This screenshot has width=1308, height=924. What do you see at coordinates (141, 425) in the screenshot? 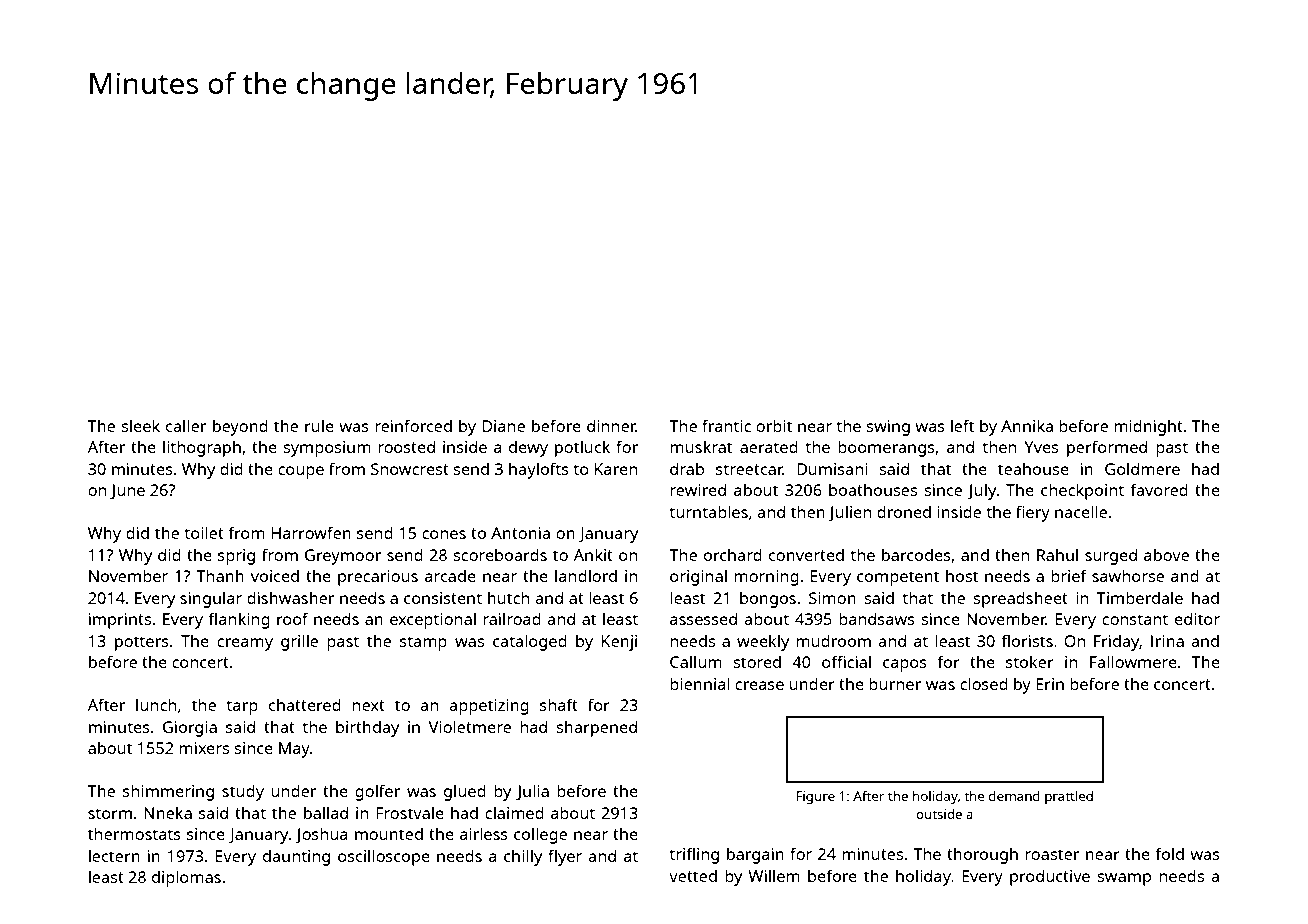
I see `sleek` at bounding box center [141, 425].
